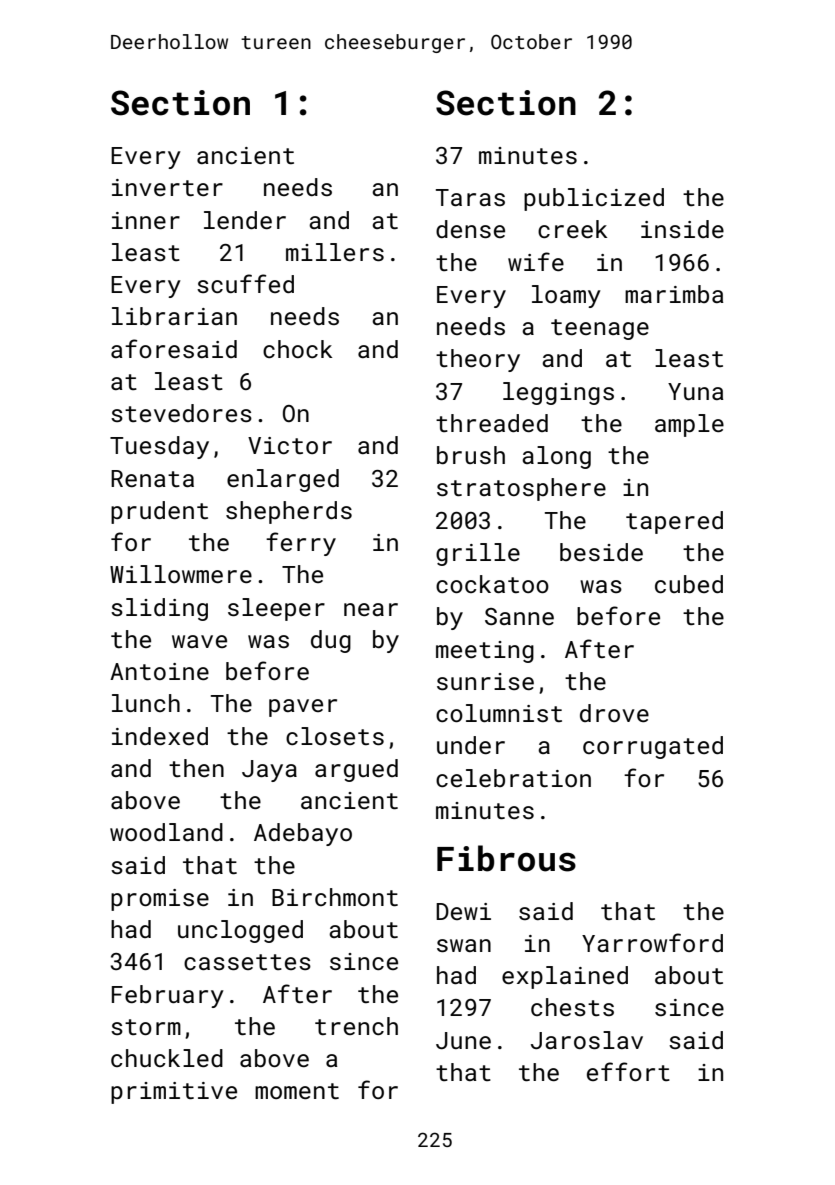 This page has height=1185, width=835. What do you see at coordinates (689, 584) in the page?
I see `cubed` at bounding box center [689, 584].
